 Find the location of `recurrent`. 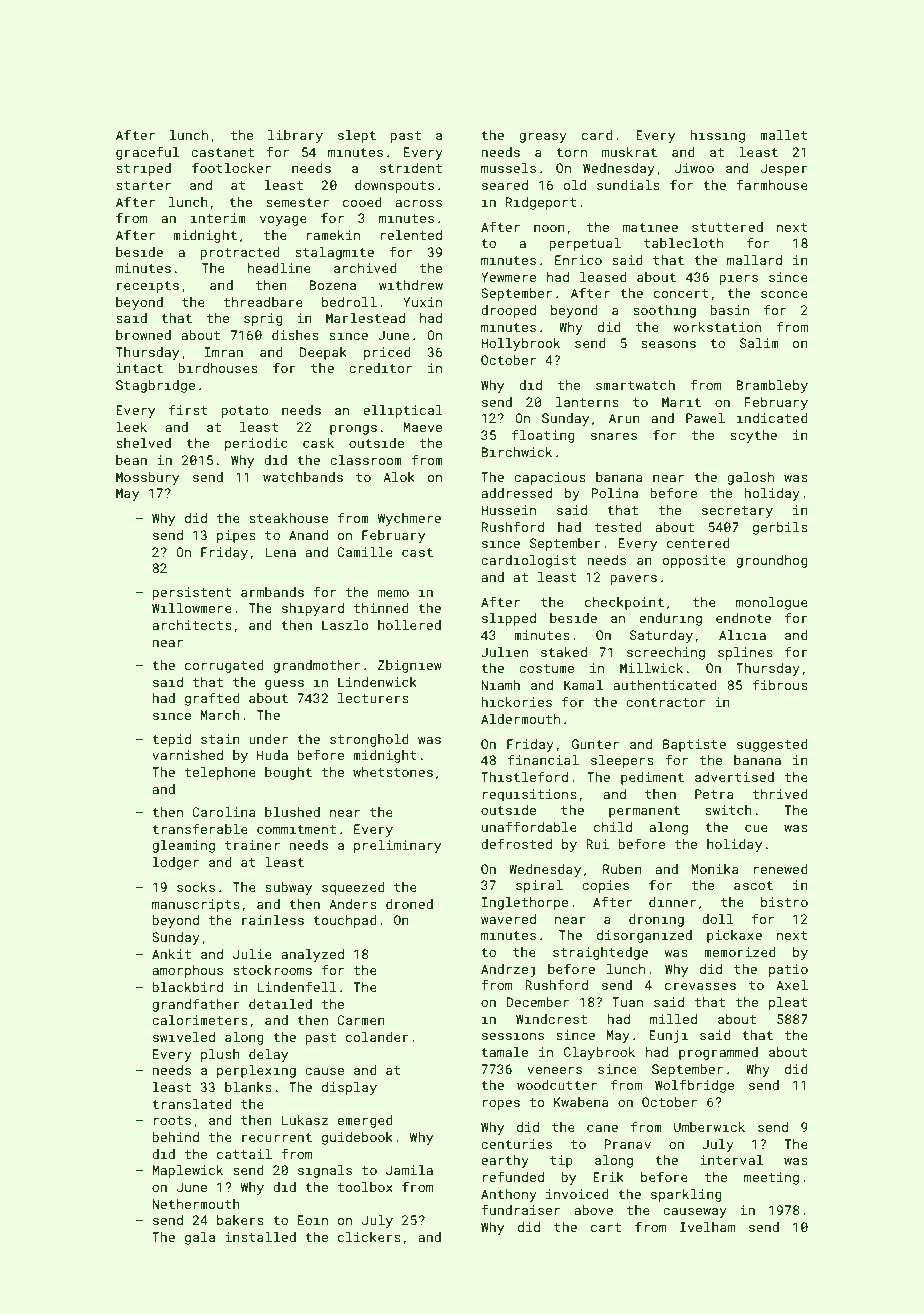

recurrent is located at coordinates (277, 1137).
